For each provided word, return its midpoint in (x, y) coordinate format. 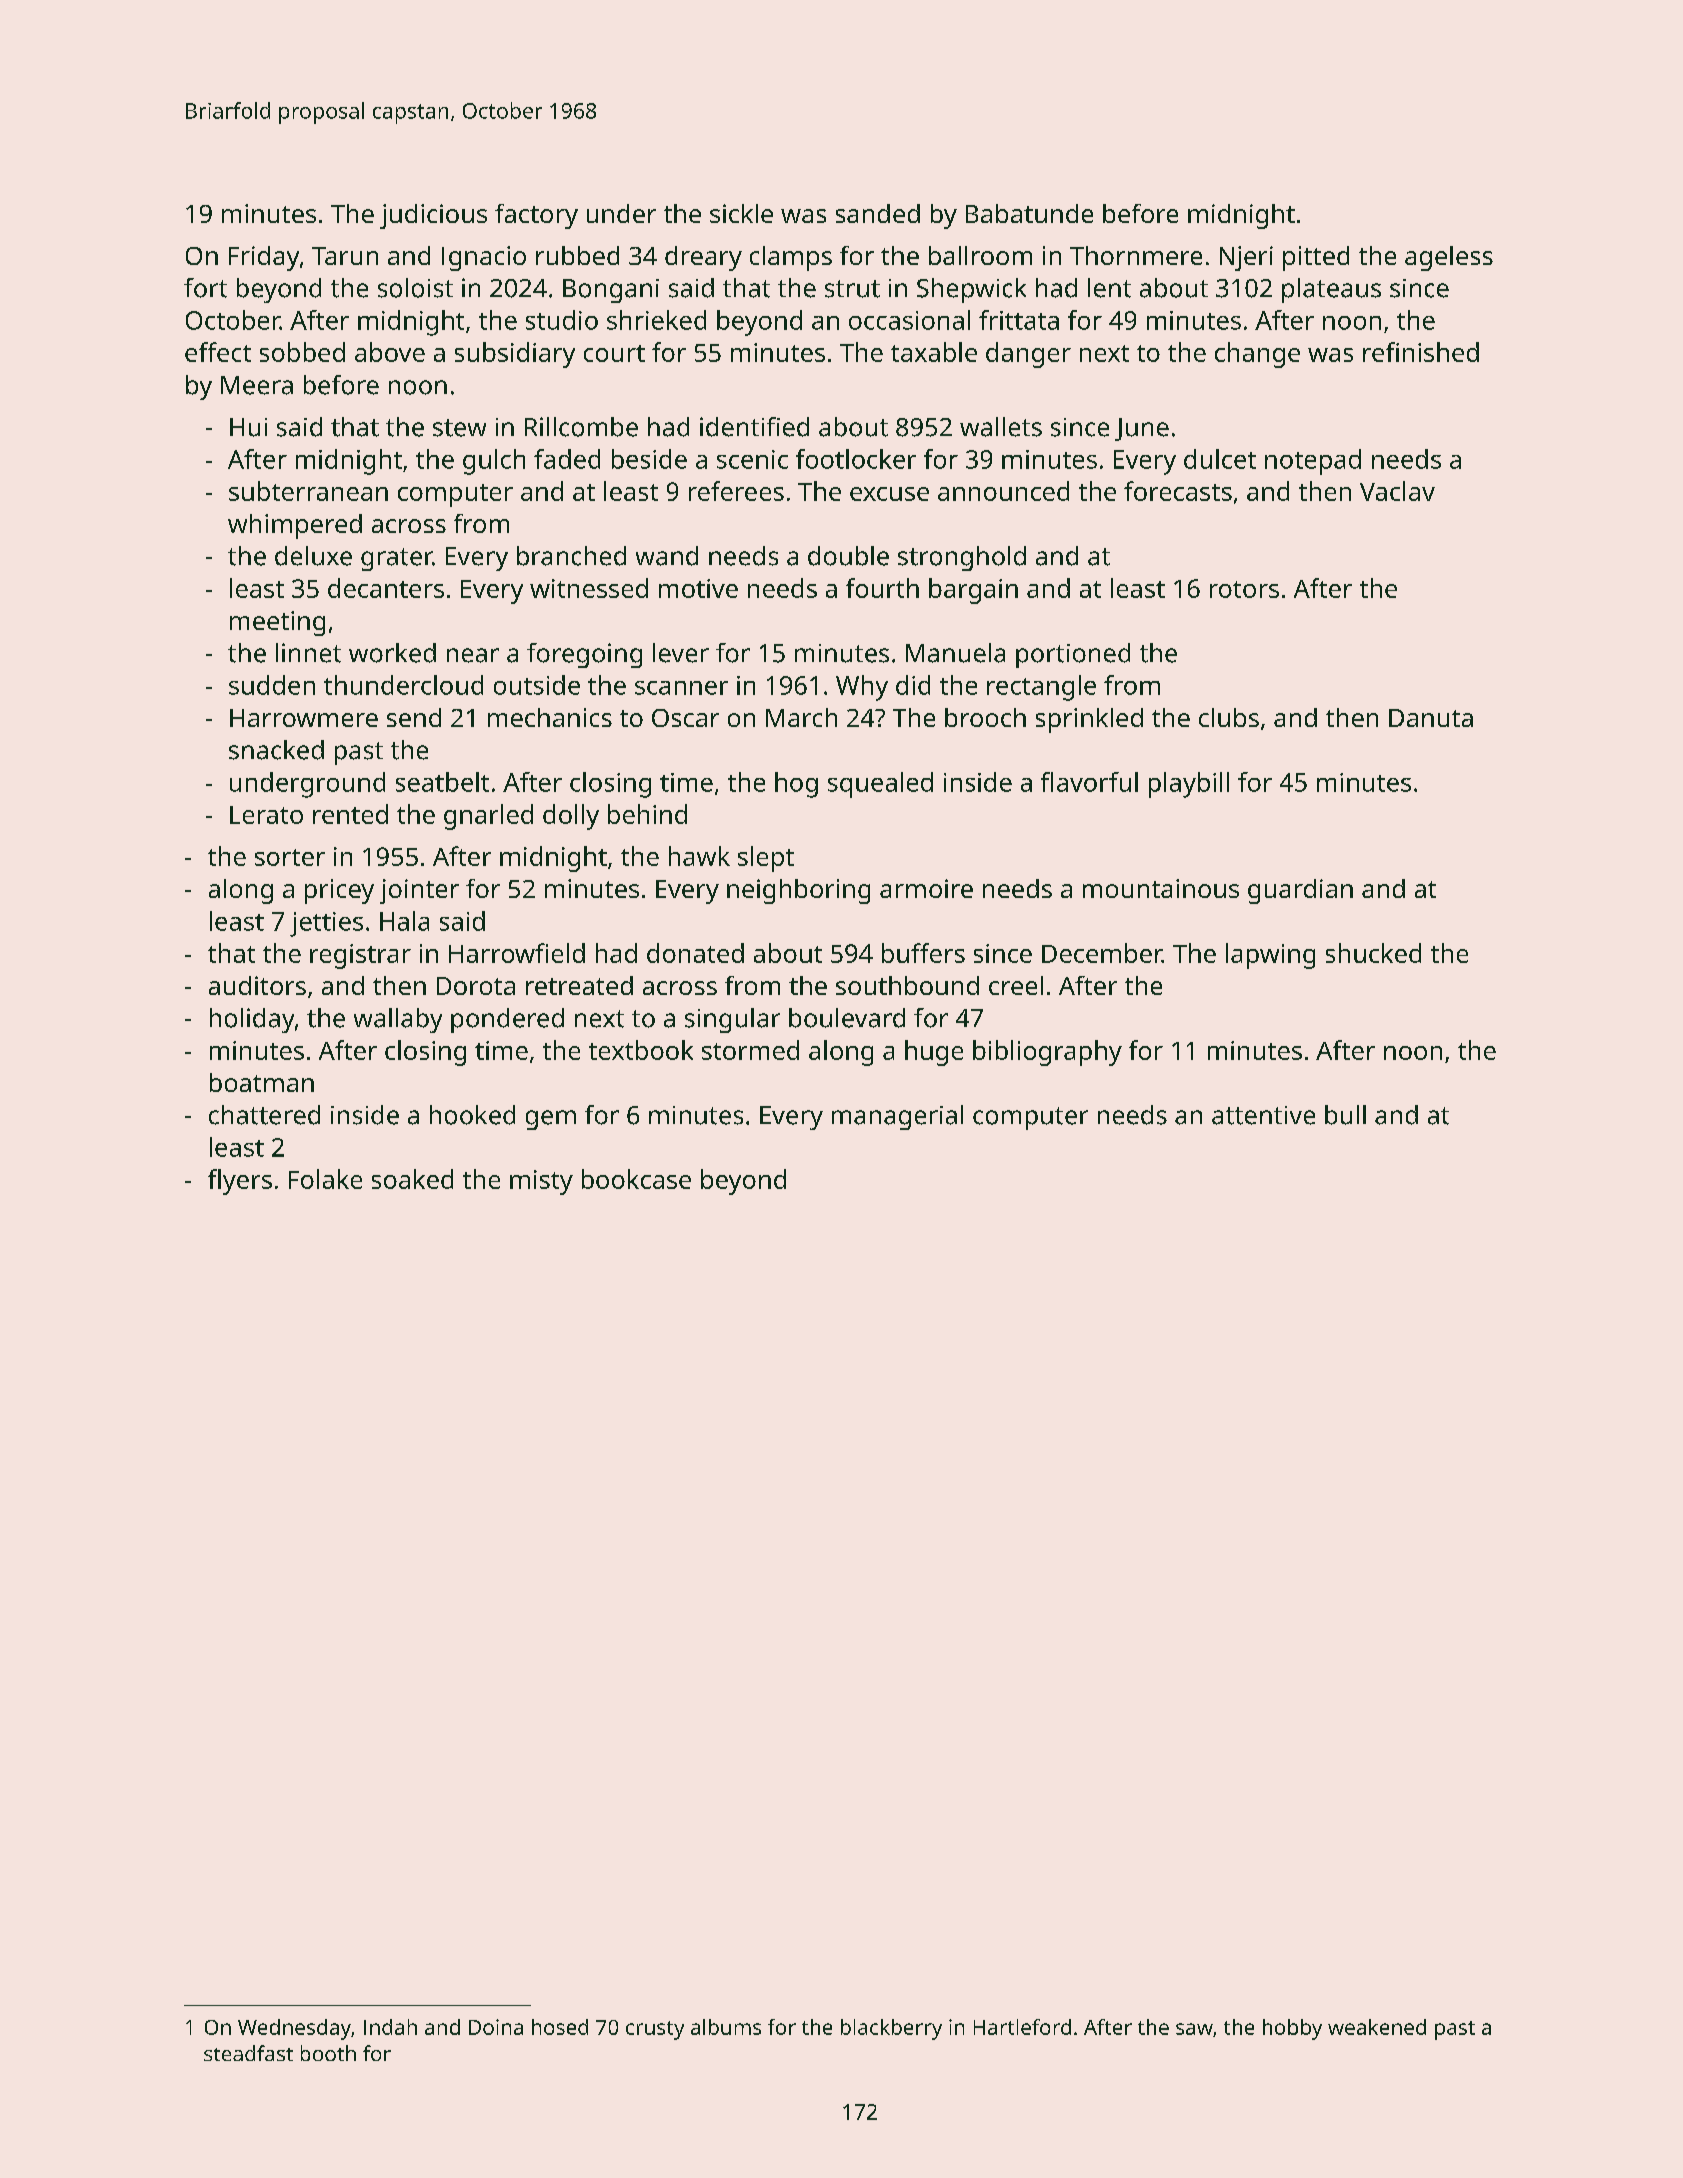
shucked (1373, 953)
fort (205, 288)
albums (726, 2027)
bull (1345, 1115)
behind (647, 814)
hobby (1292, 2029)
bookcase (636, 1179)
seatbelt (442, 782)
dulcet (1220, 459)
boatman (262, 1082)
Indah (390, 2027)
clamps (791, 258)
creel (1016, 985)
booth (328, 2053)
